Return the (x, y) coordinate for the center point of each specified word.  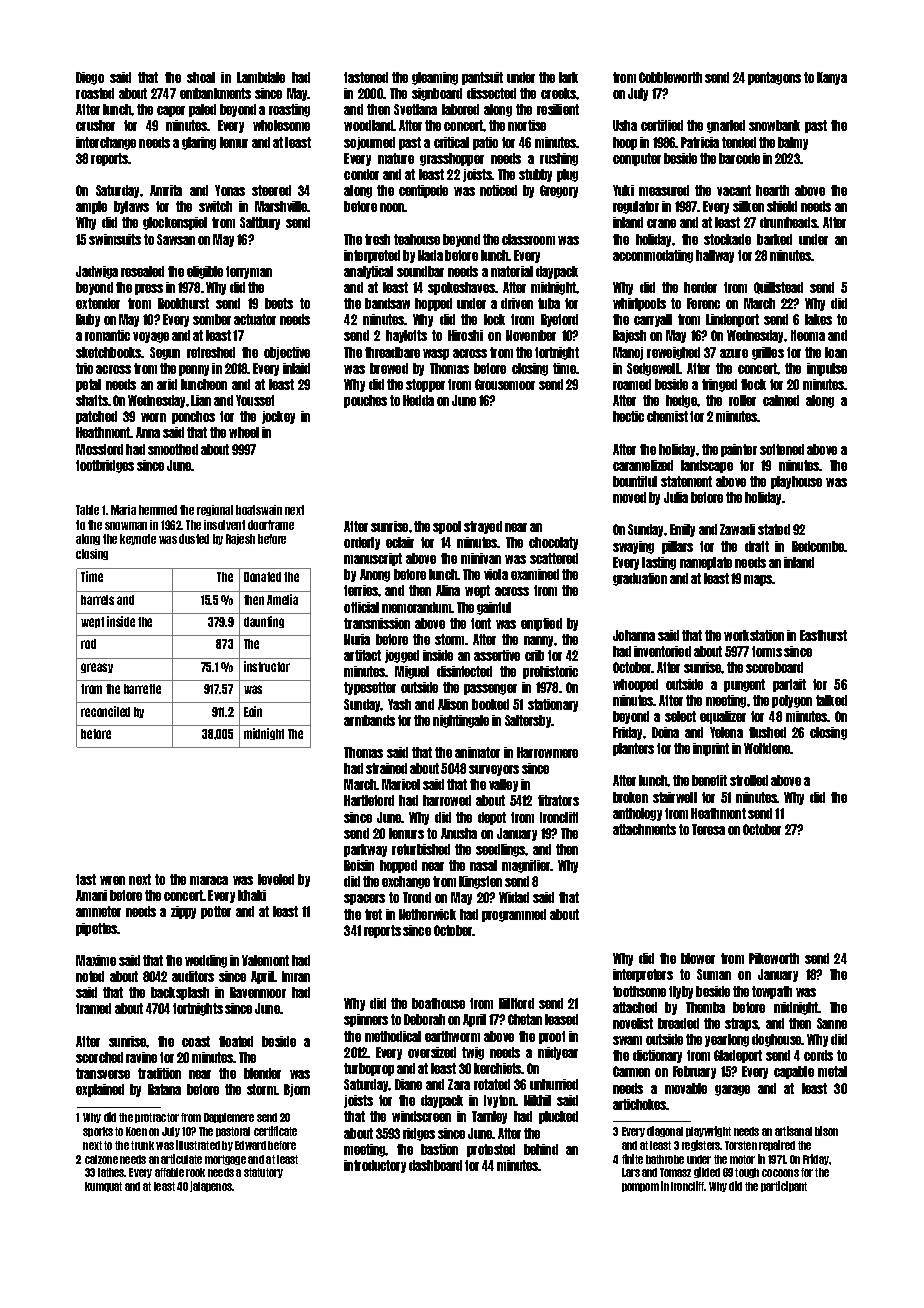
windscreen (421, 1116)
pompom (640, 1187)
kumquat (103, 1187)
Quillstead (778, 288)
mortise (527, 125)
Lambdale (261, 77)
